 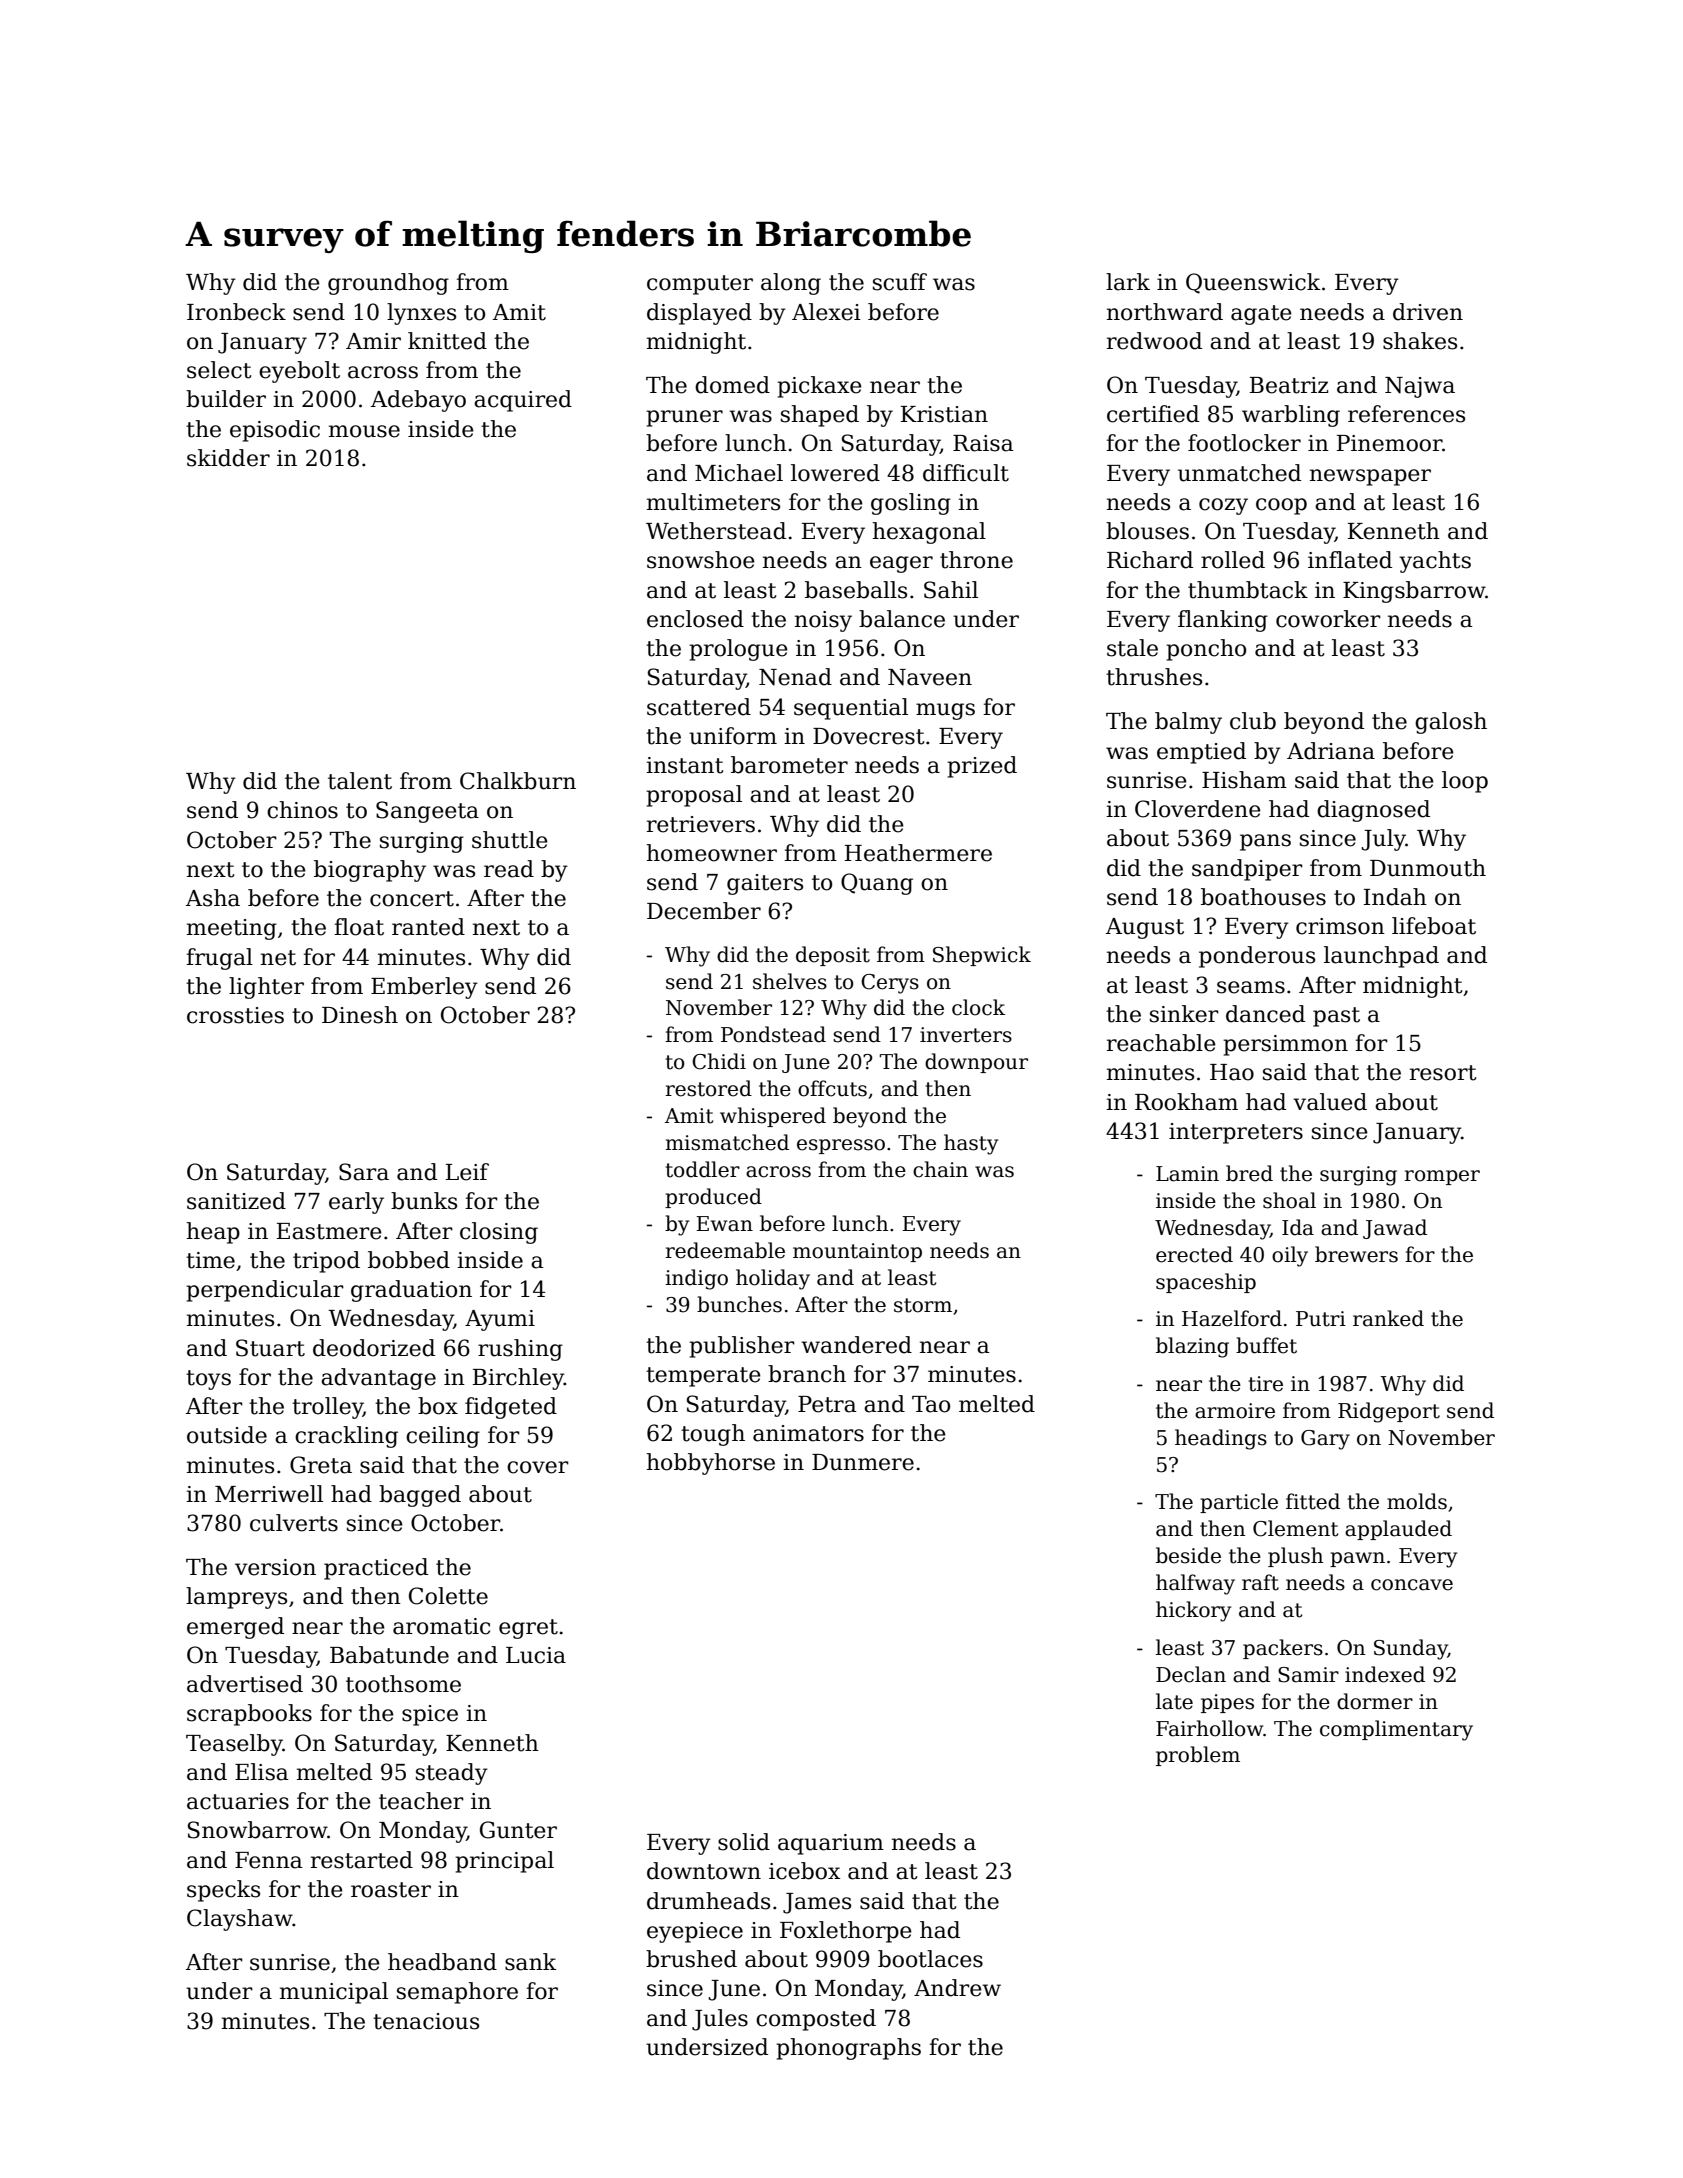 What do you see at coordinates (208, 1380) in the image?
I see `toys` at bounding box center [208, 1380].
